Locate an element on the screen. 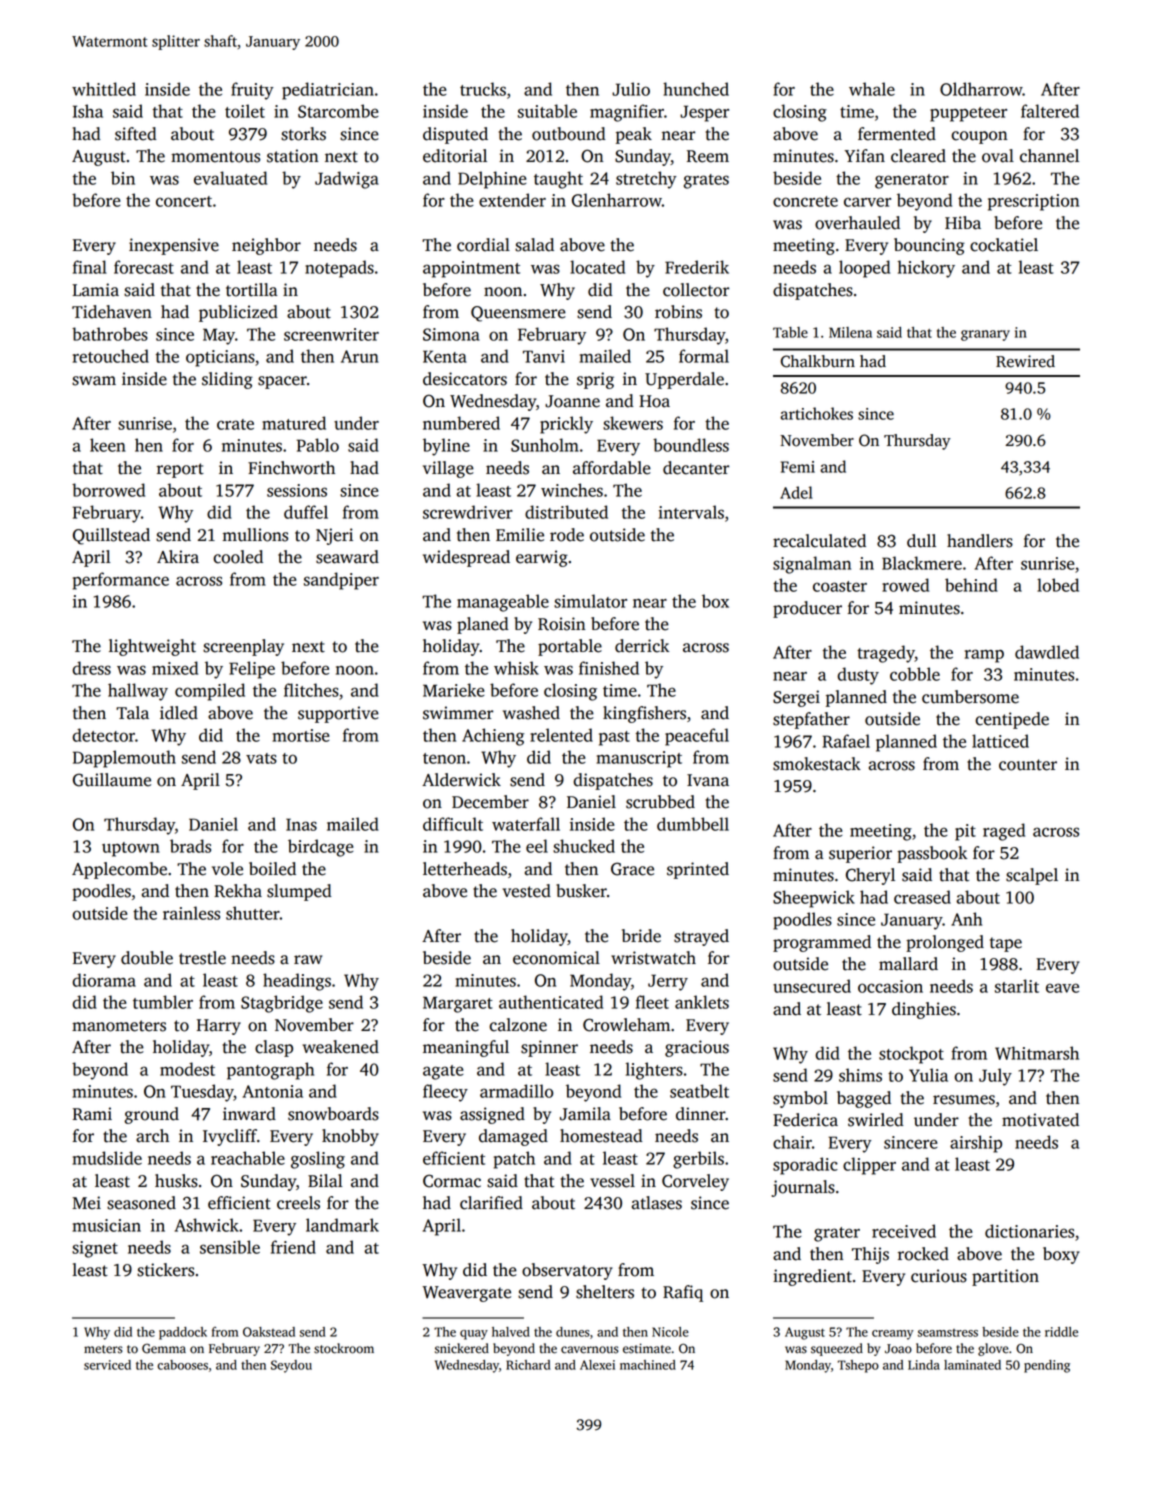  carver is located at coordinates (867, 202).
